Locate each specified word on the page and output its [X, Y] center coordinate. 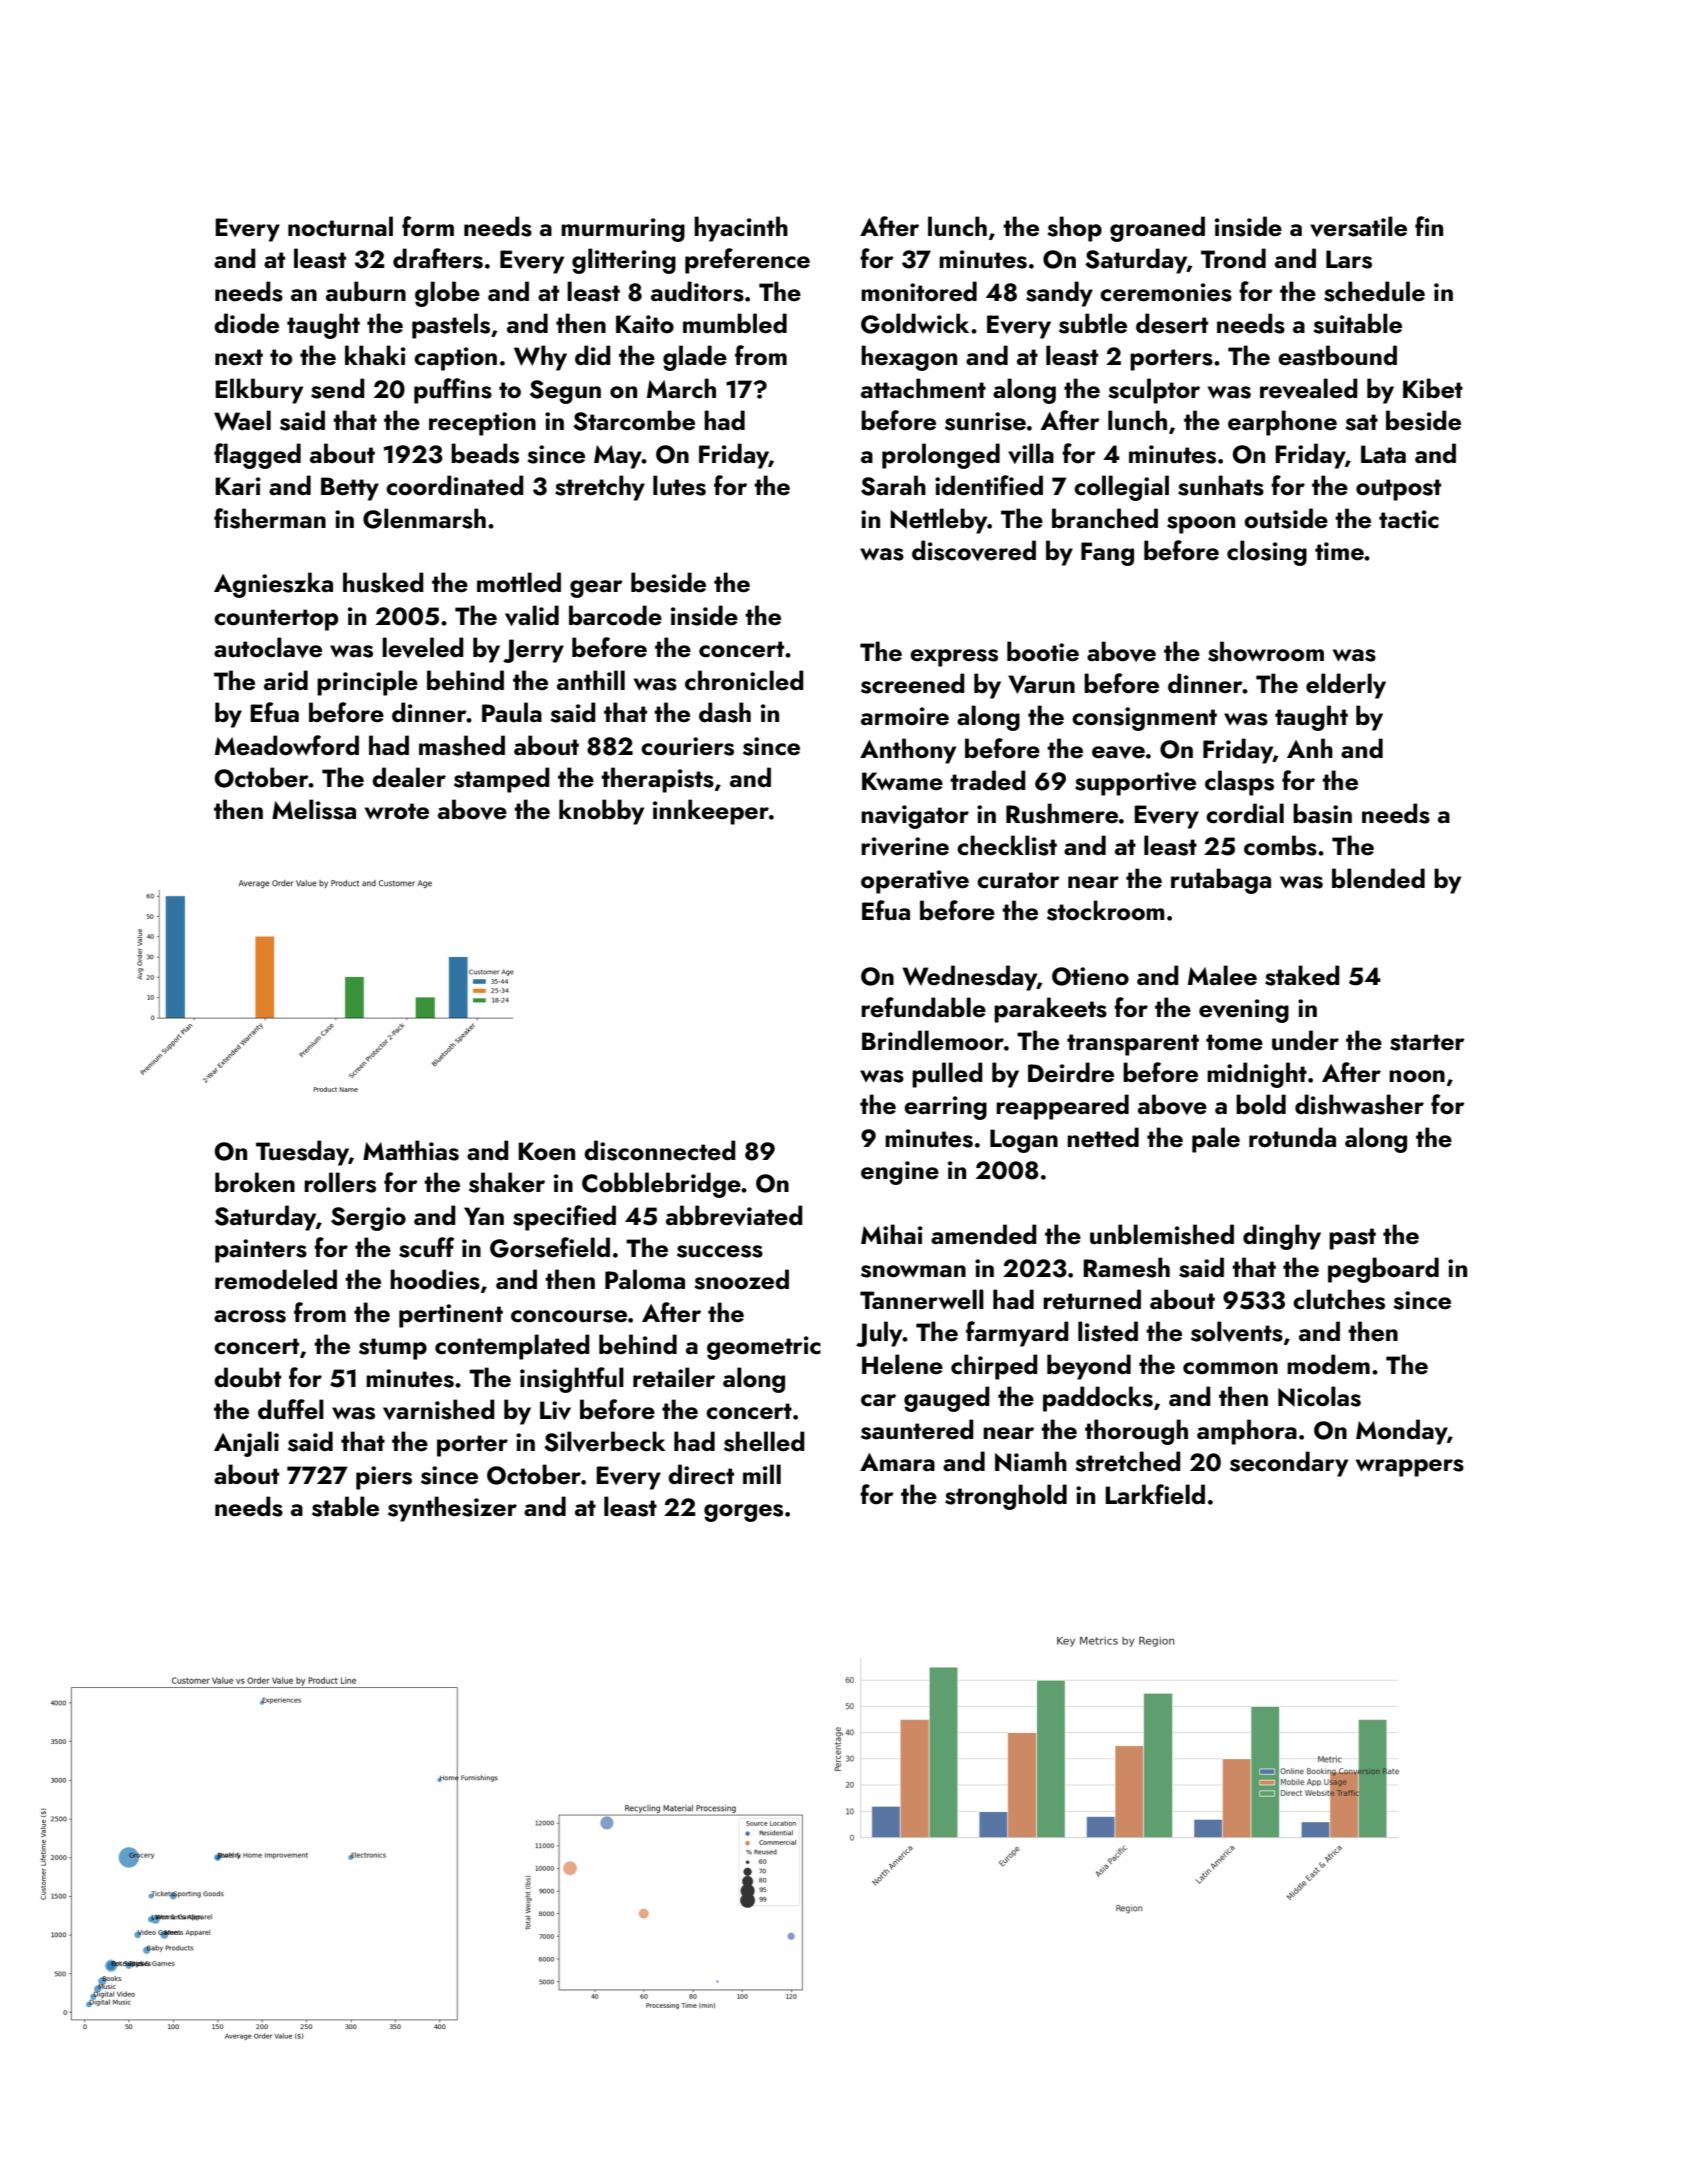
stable [345, 1506]
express [954, 658]
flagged [257, 456]
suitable [1357, 323]
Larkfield [1155, 1494]
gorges [743, 1513]
